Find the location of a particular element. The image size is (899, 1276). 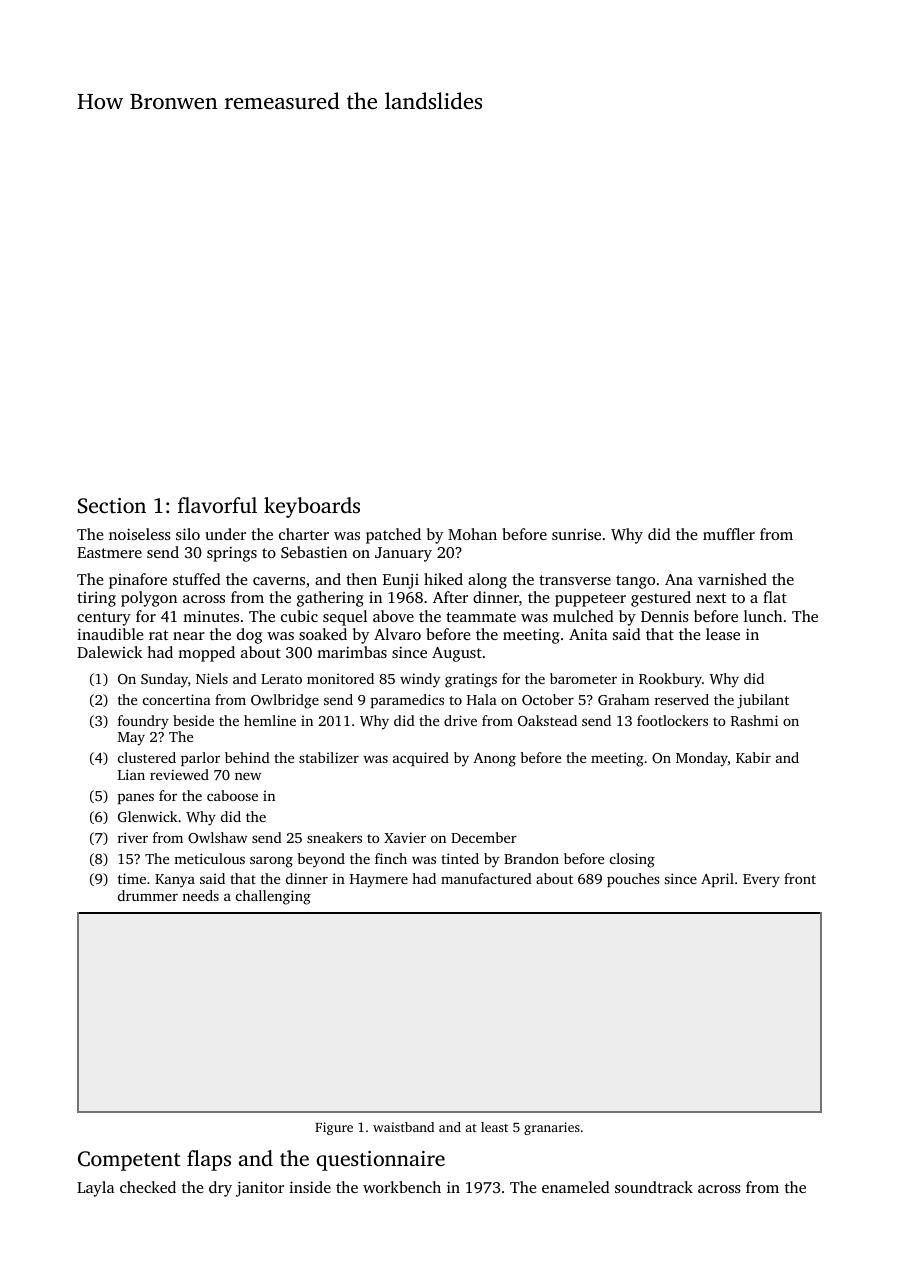

manufactured is located at coordinates (486, 878).
